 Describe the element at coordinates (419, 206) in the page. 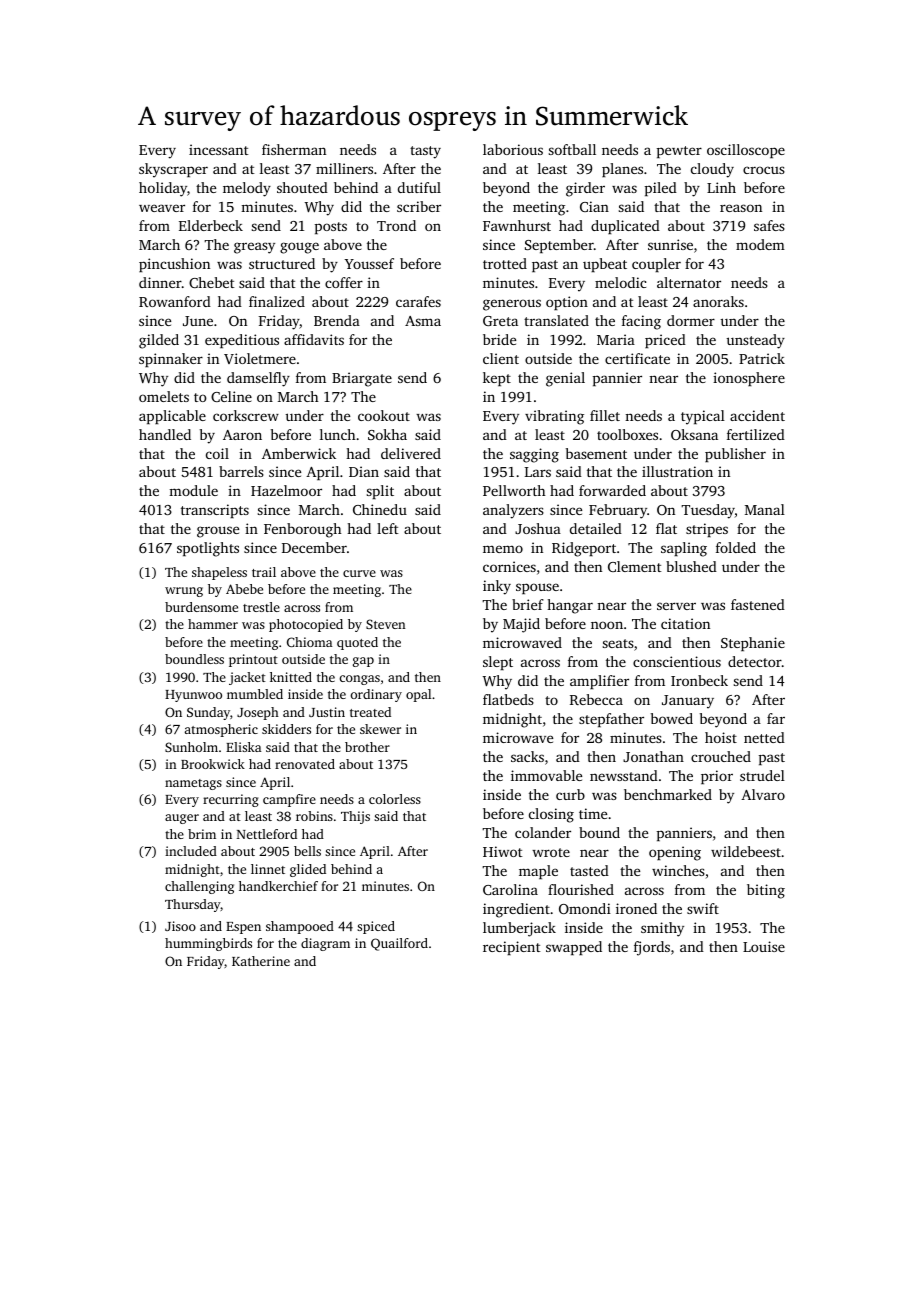

I see `scriber` at that location.
